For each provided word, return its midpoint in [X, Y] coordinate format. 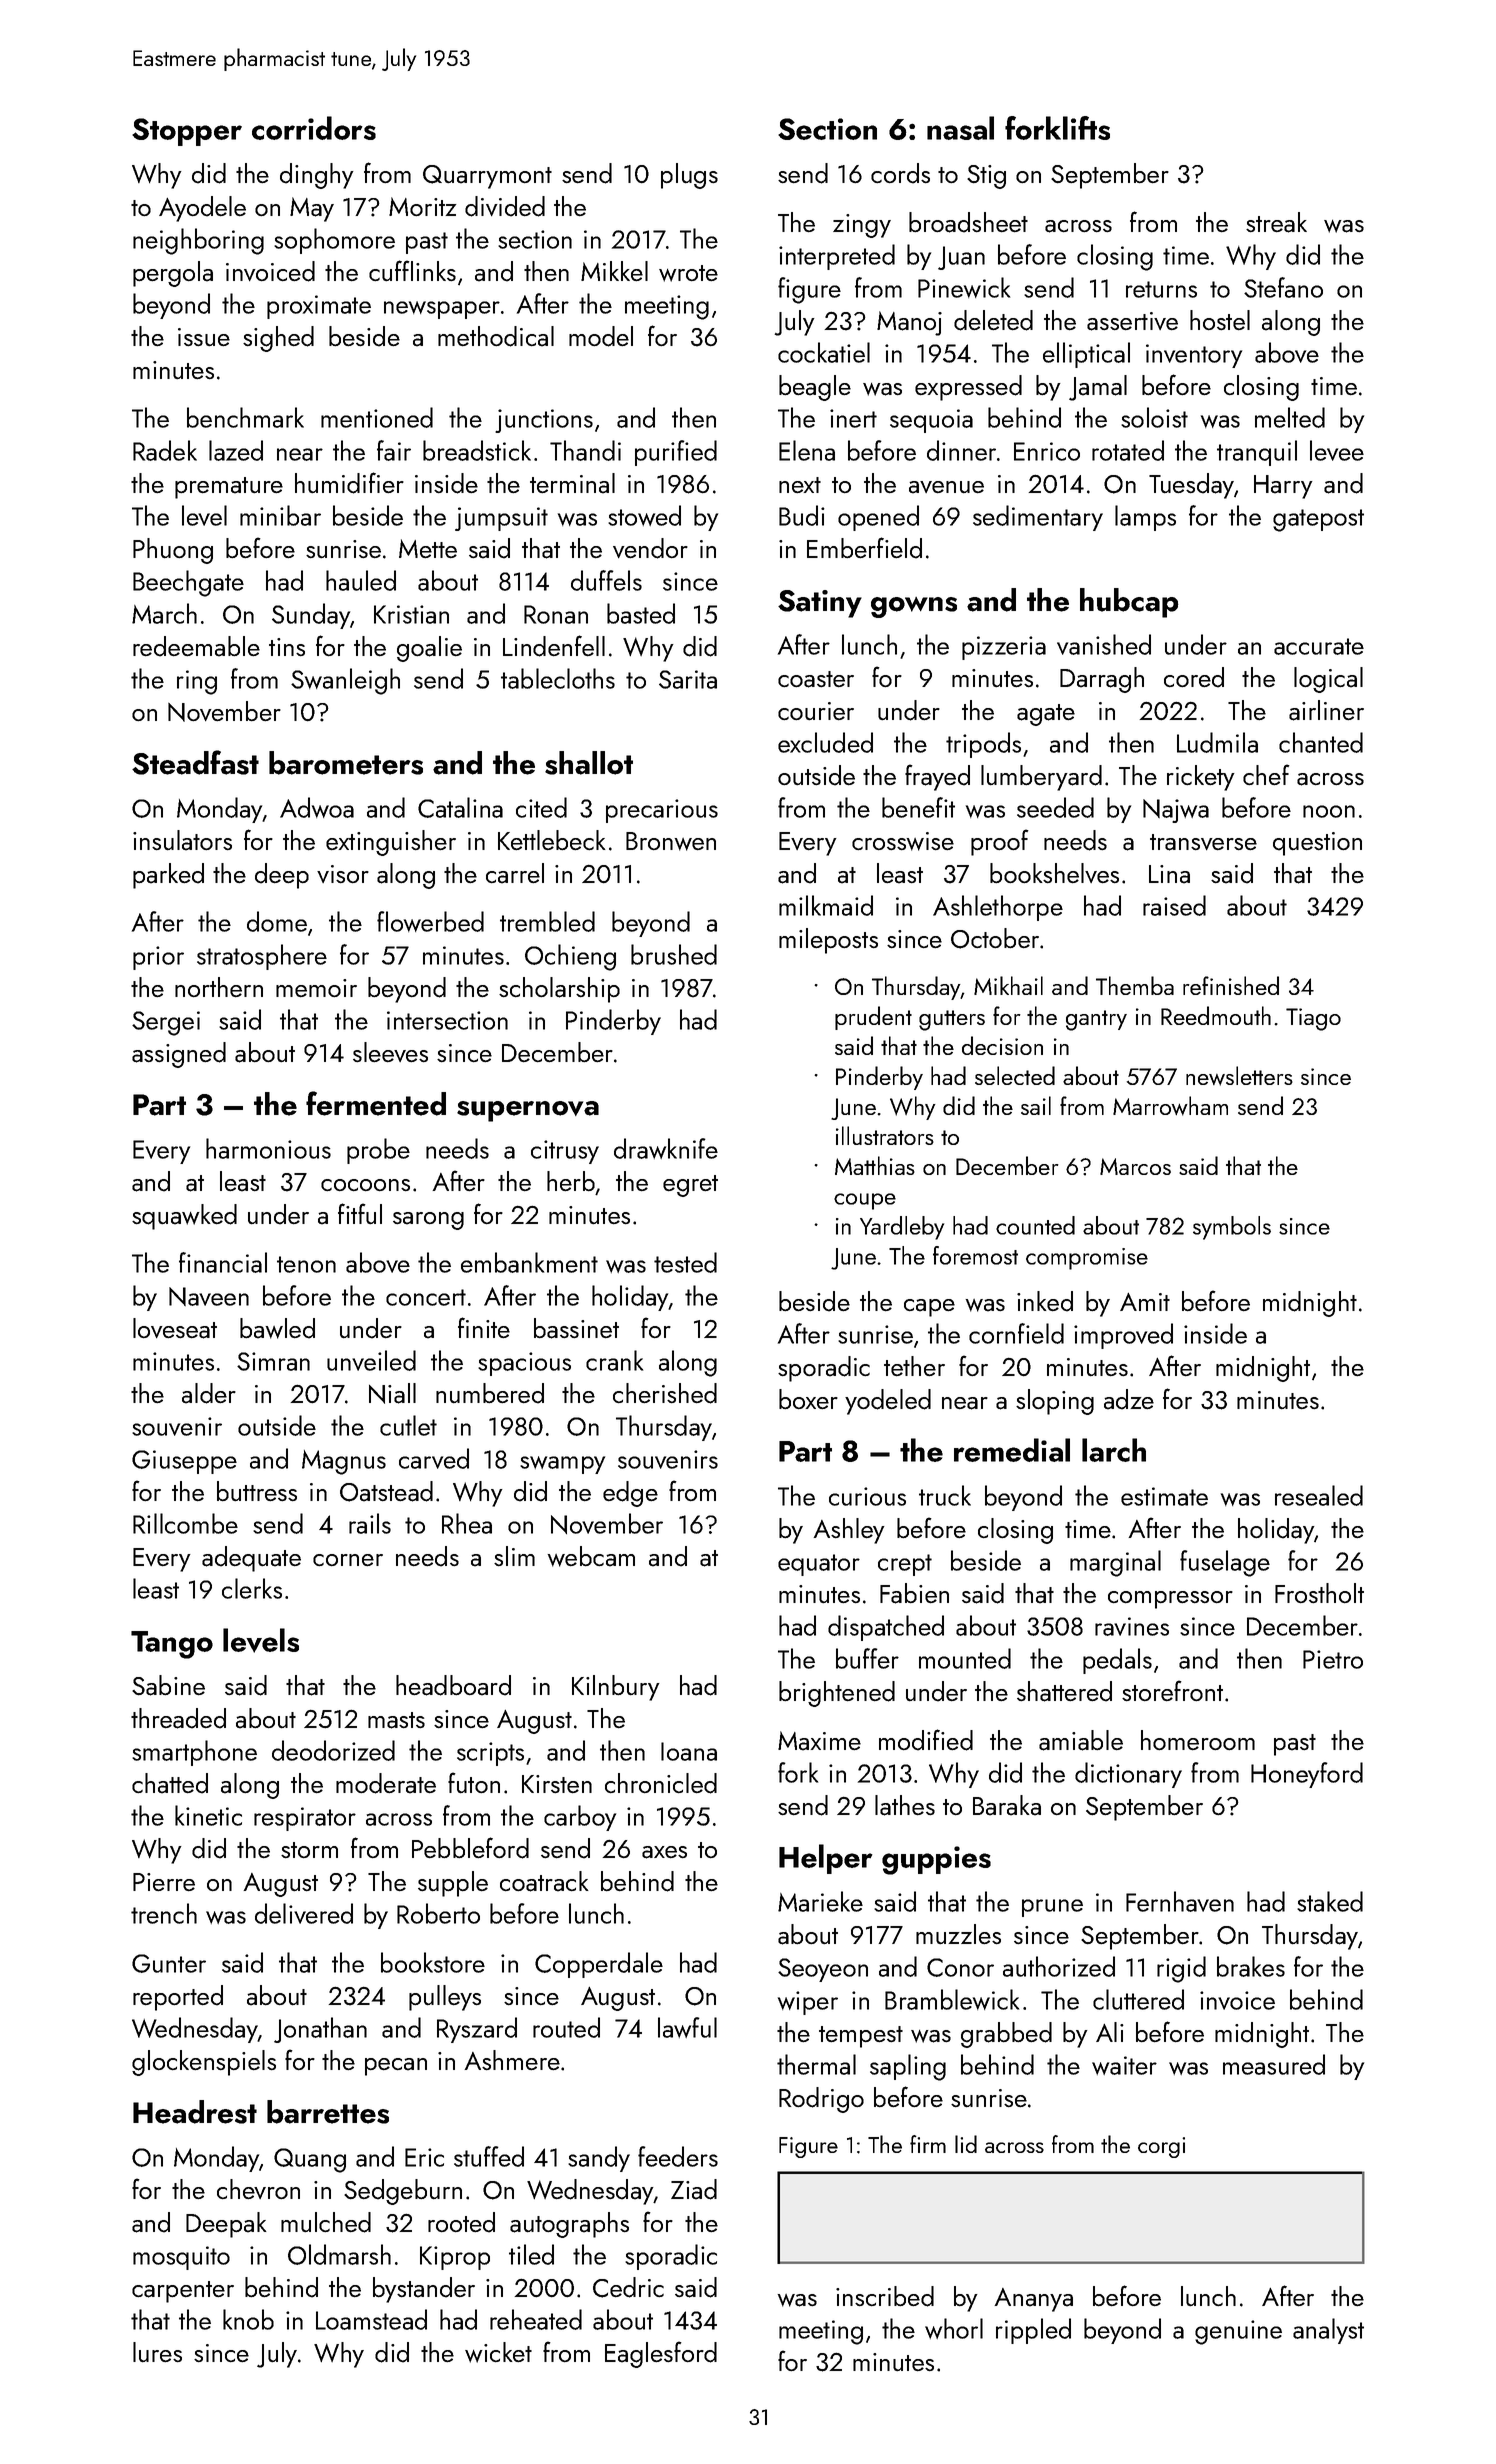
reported [178, 1998]
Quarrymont [487, 177]
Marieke [820, 1901]
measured [1274, 2064]
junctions [544, 421]
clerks [252, 1588]
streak [1276, 222]
